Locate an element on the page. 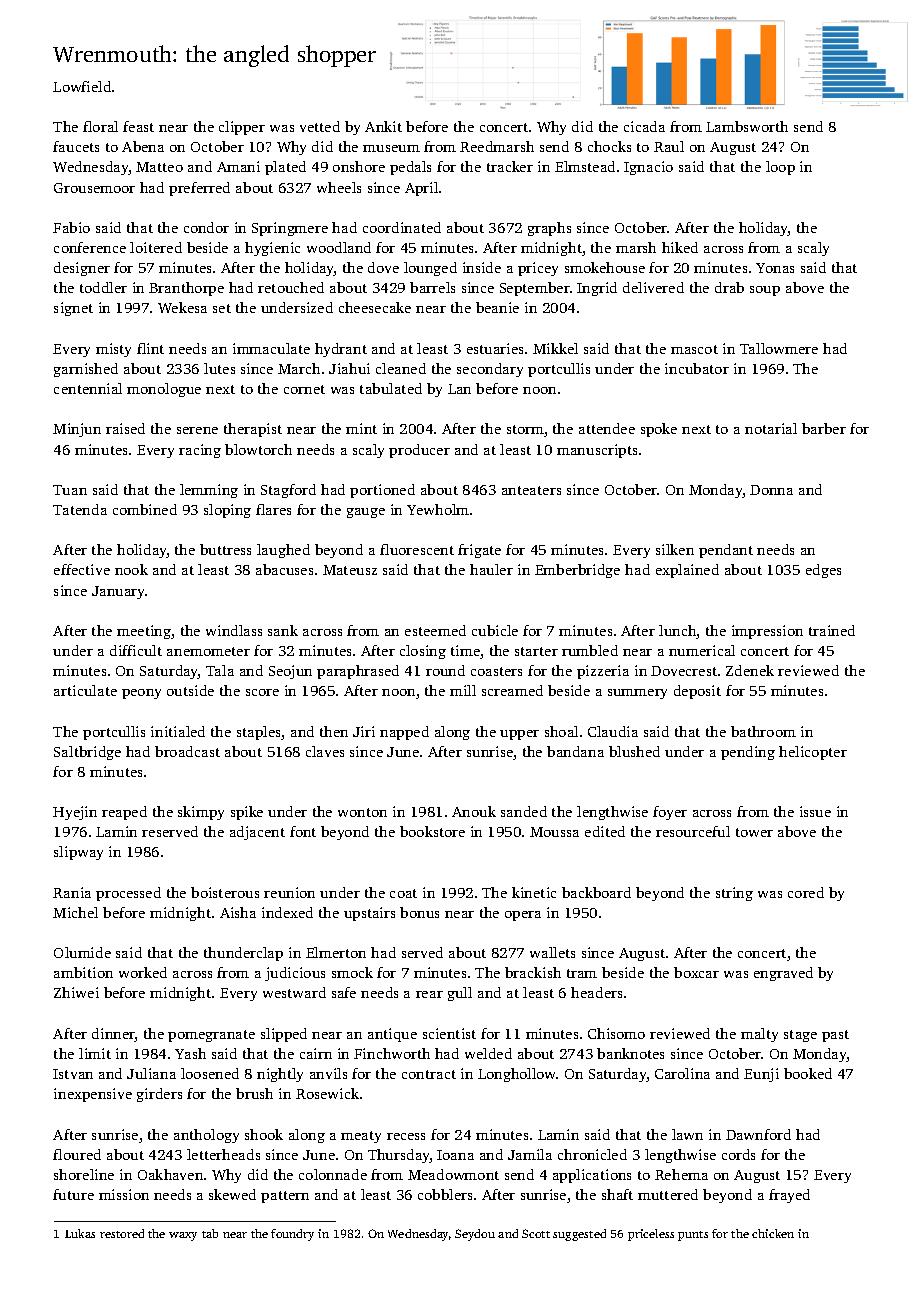 The width and height of the document is (924, 1308). Tatenda is located at coordinates (80, 509).
